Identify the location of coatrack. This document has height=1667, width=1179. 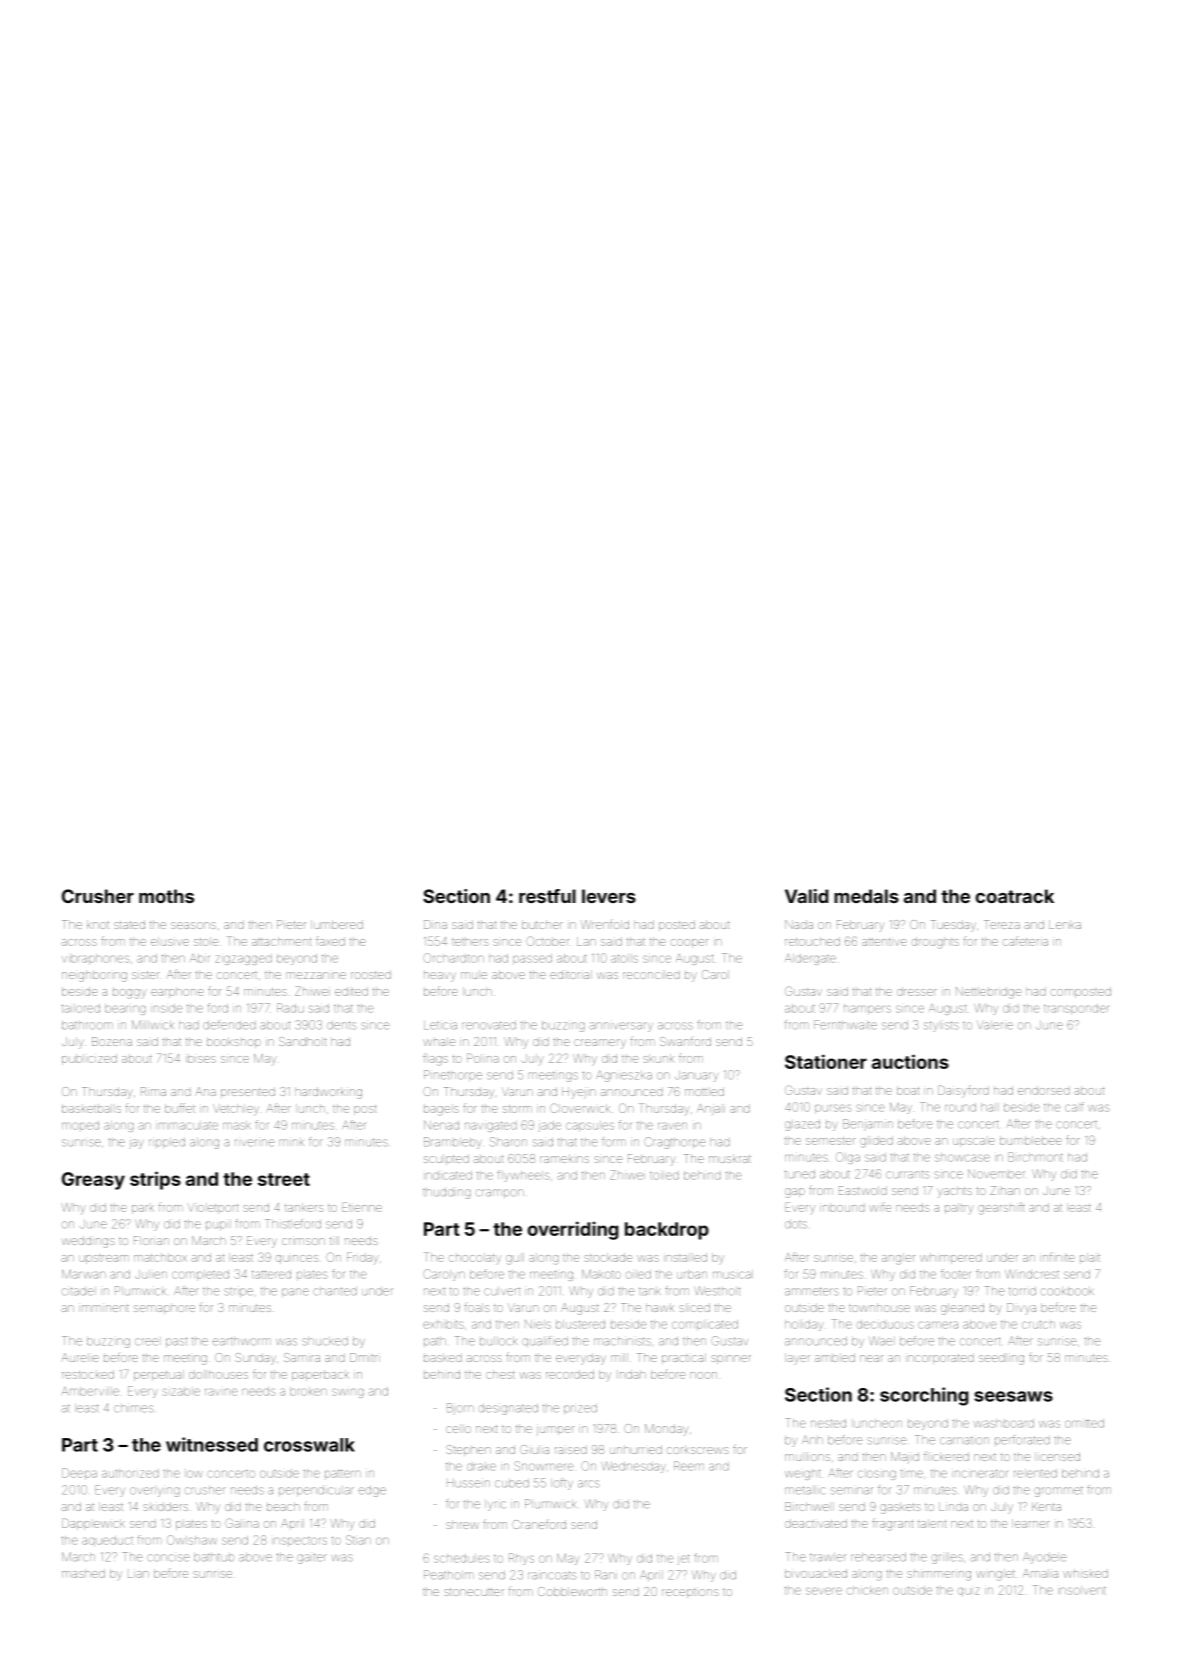
(1015, 896).
